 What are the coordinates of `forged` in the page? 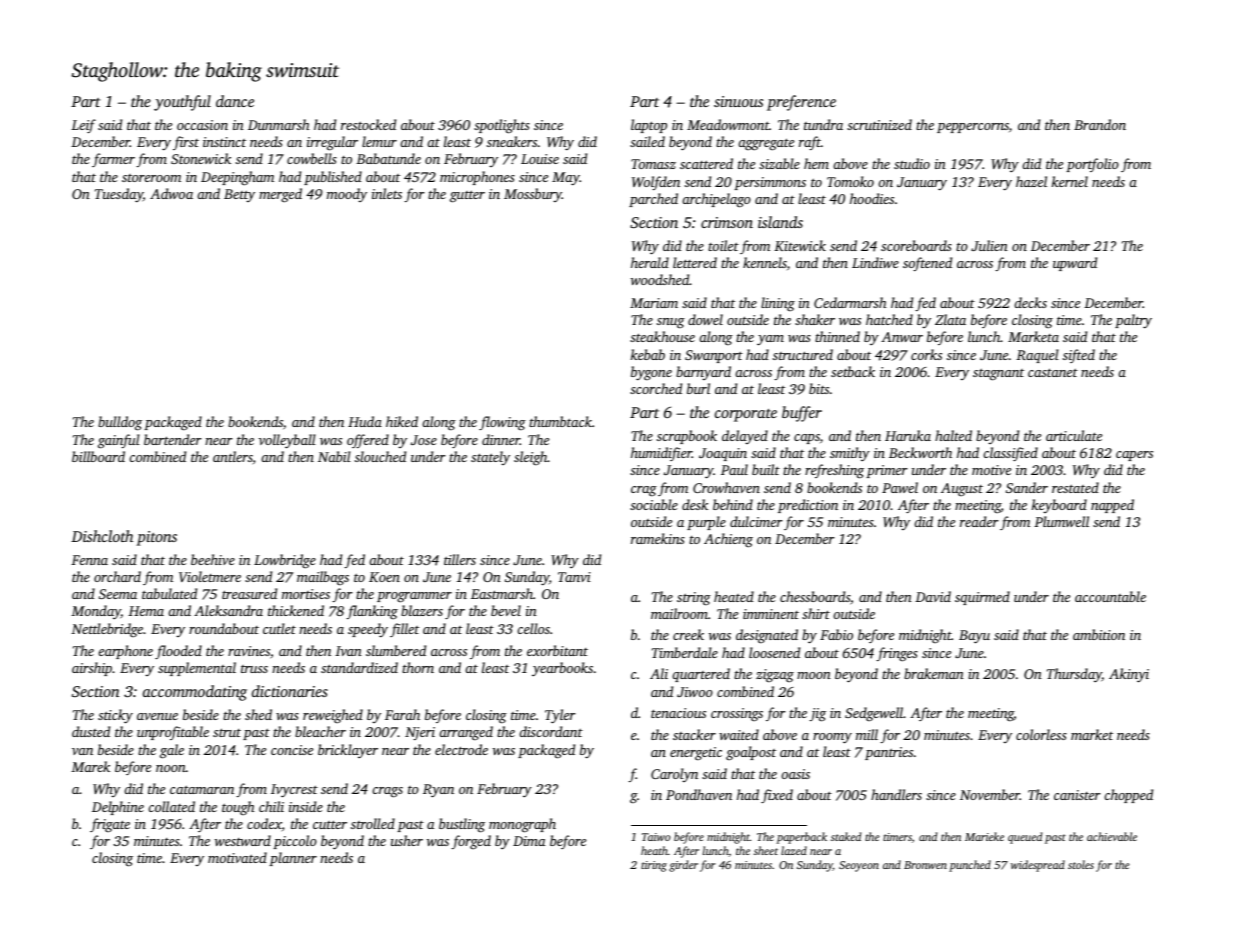 It's located at (471, 842).
